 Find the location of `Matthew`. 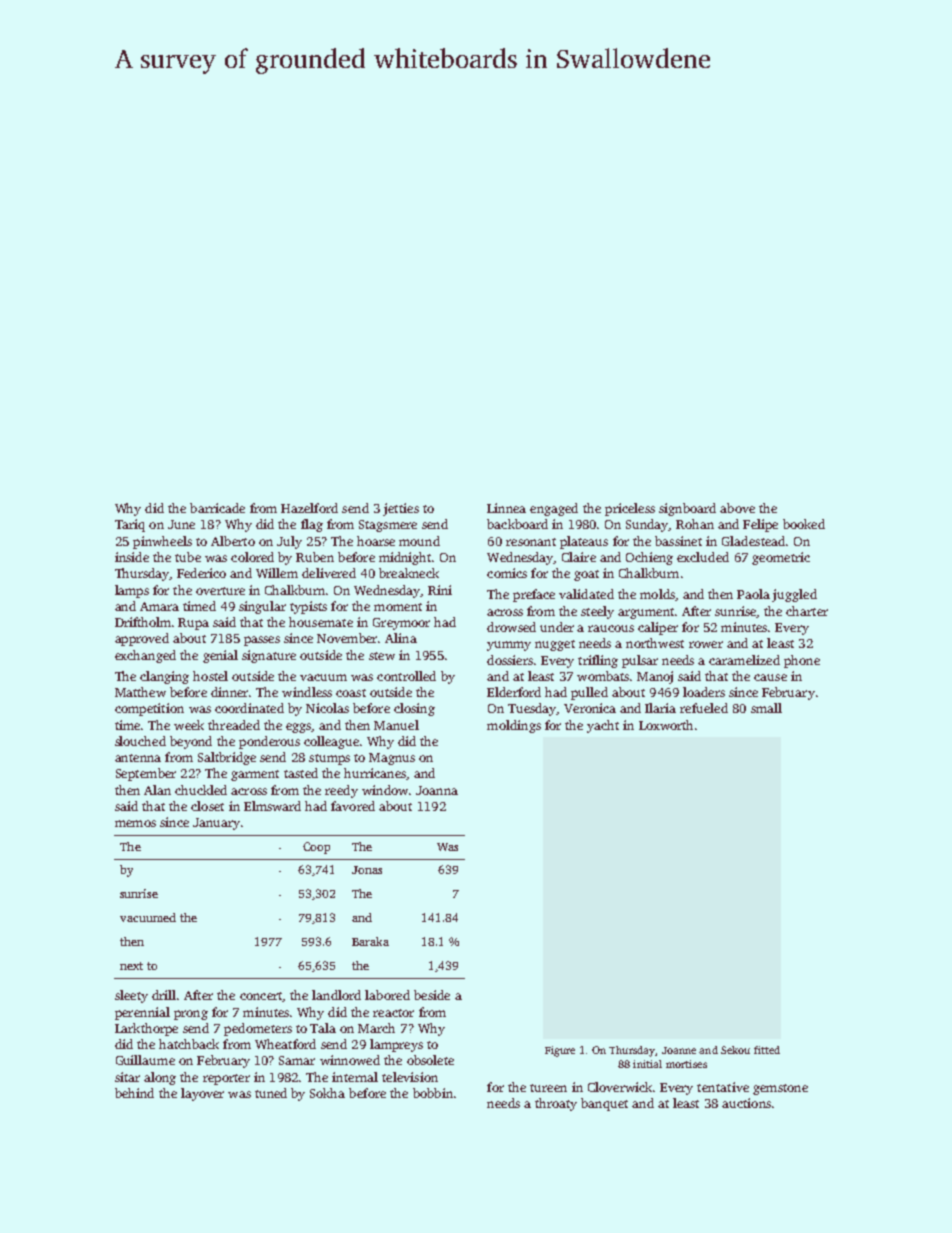

Matthew is located at coordinates (140, 692).
